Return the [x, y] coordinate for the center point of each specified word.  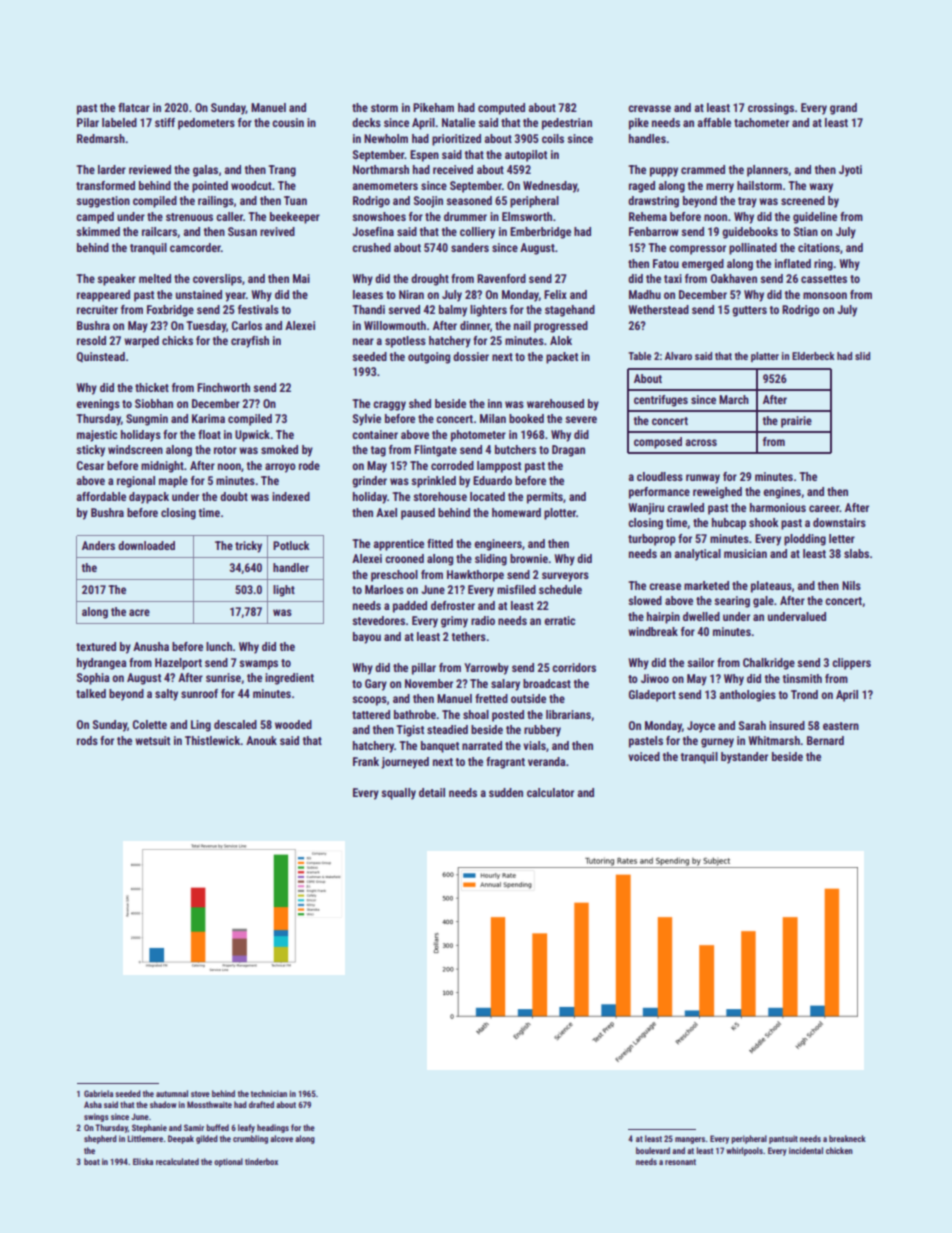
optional [228, 1162]
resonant [680, 1162]
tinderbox [261, 1161]
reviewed [150, 169]
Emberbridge [540, 233]
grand [843, 109]
